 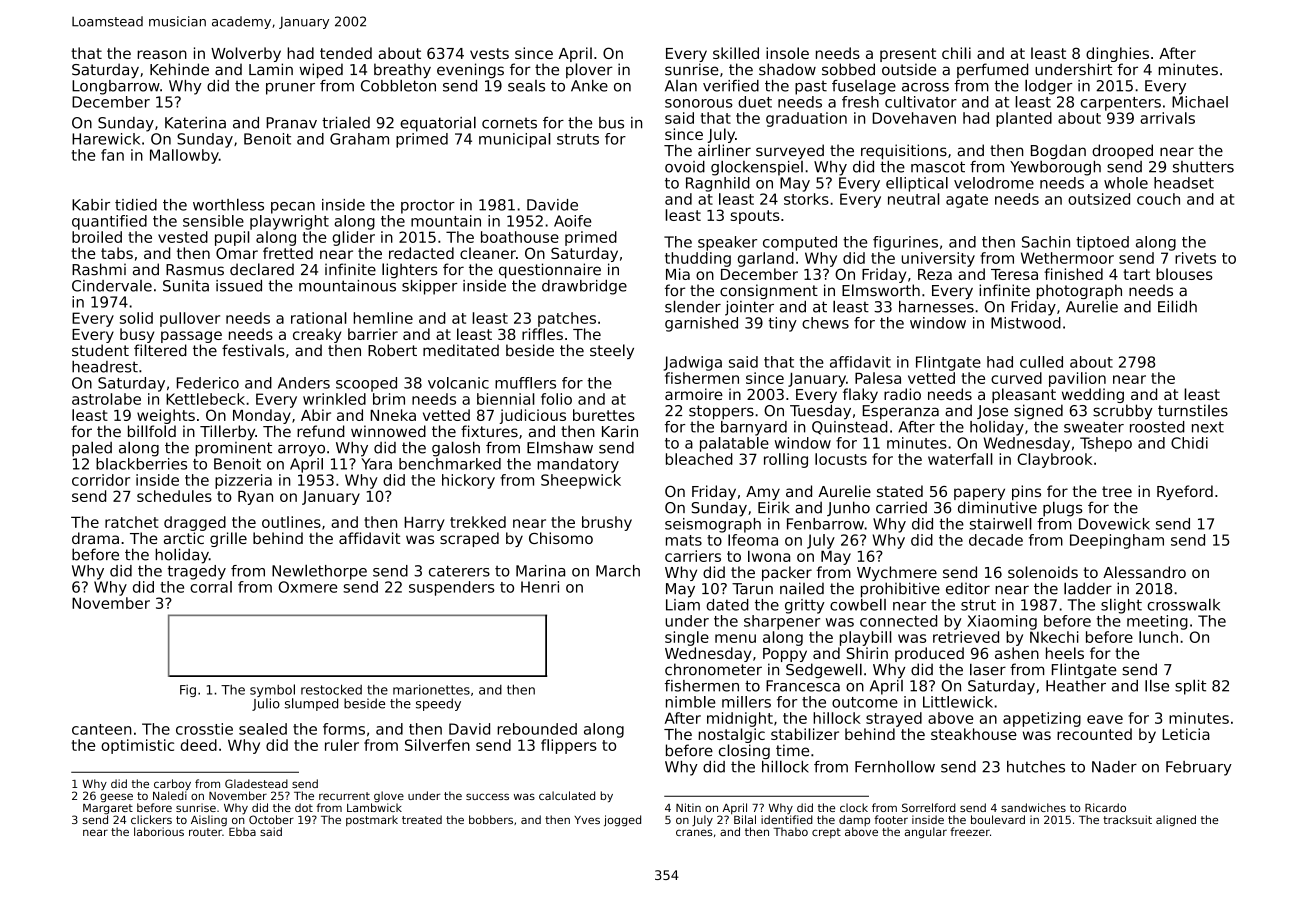 I want to click on elliptical, so click(x=917, y=184).
